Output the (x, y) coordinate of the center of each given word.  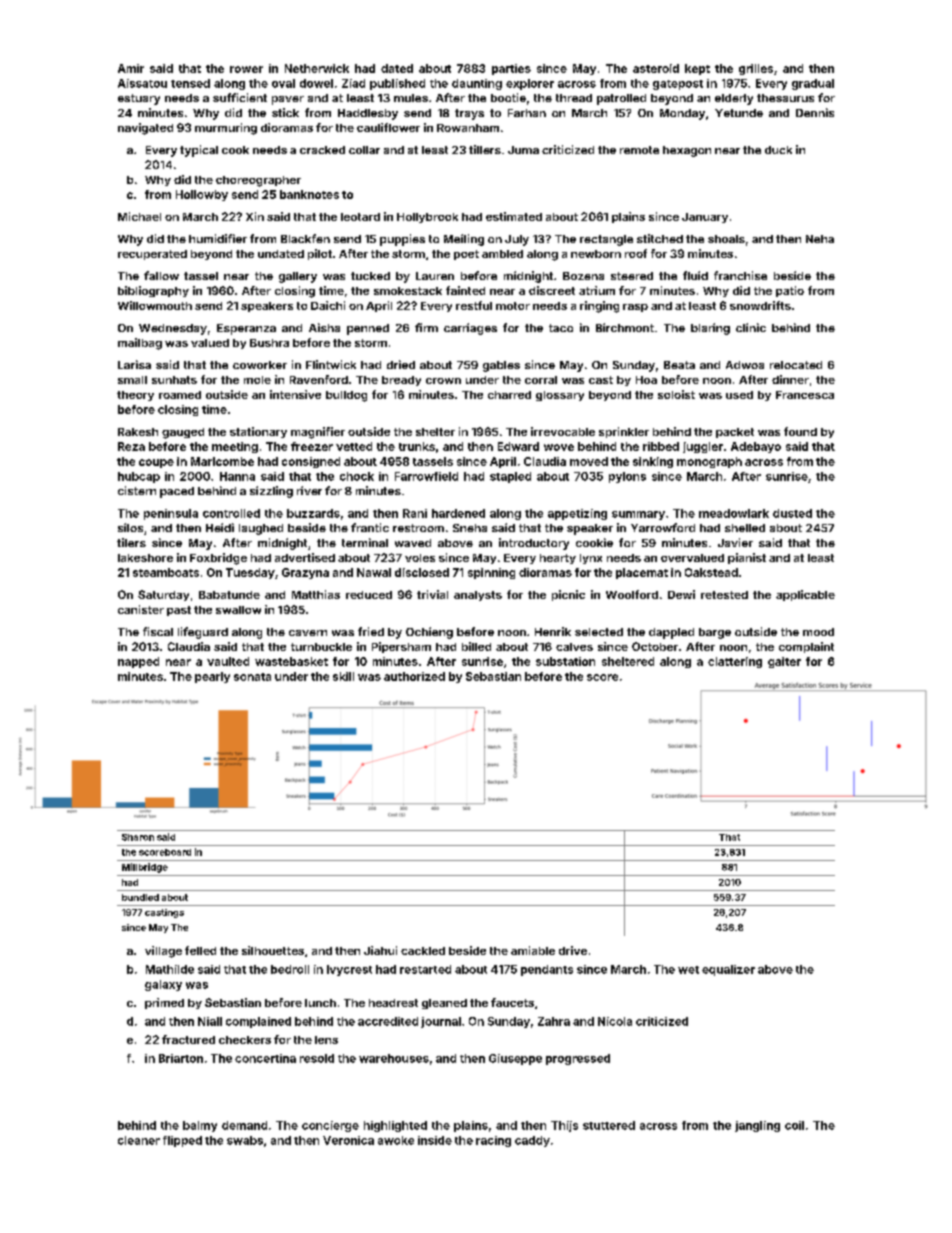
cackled (423, 951)
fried (371, 631)
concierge (330, 1126)
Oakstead (711, 572)
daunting (477, 84)
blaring (710, 329)
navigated (145, 129)
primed (164, 1003)
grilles (756, 69)
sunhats (174, 380)
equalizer (728, 970)
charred (509, 395)
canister (141, 609)
